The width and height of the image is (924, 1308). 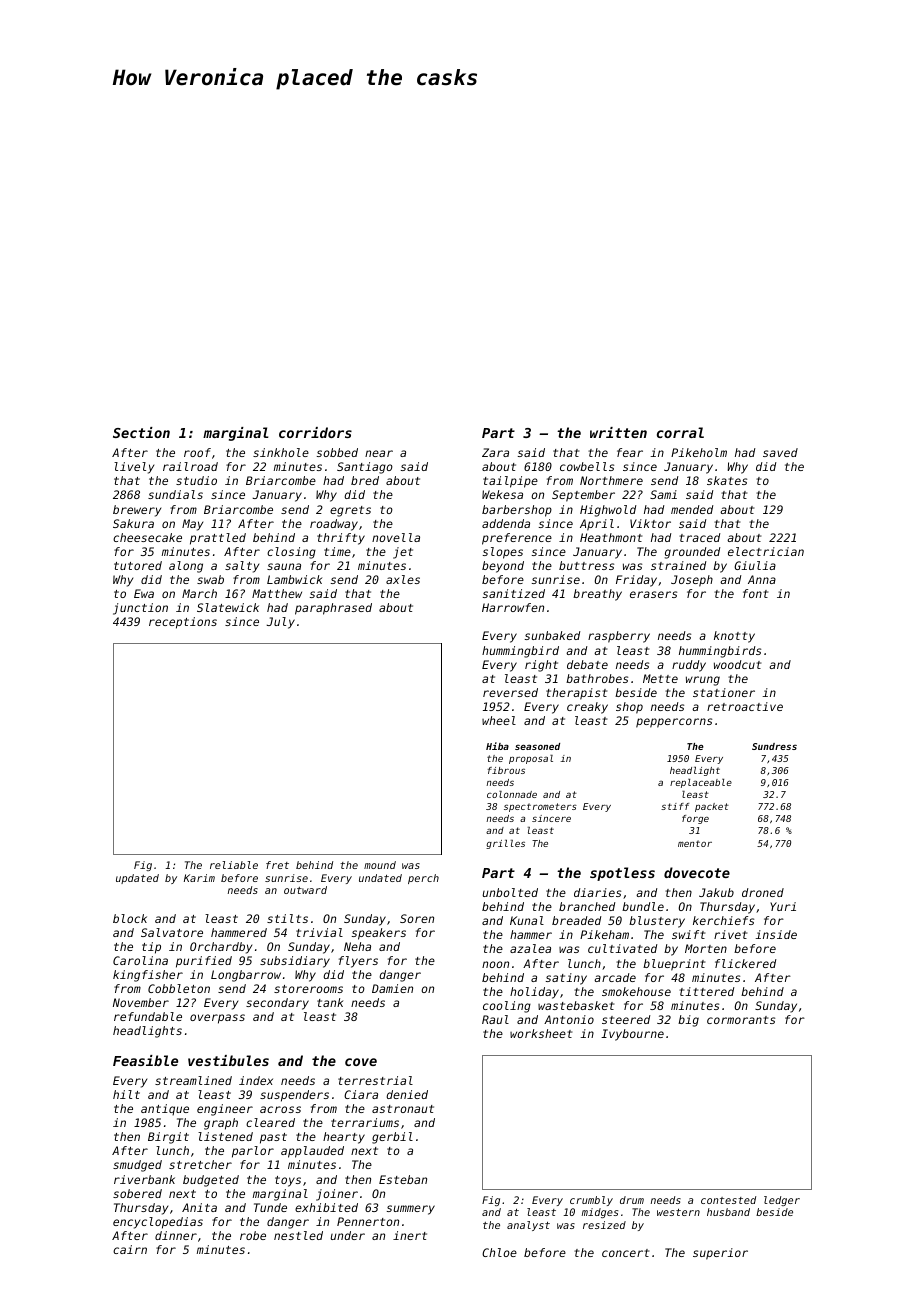 What do you see at coordinates (361, 1062) in the image?
I see `cove` at bounding box center [361, 1062].
